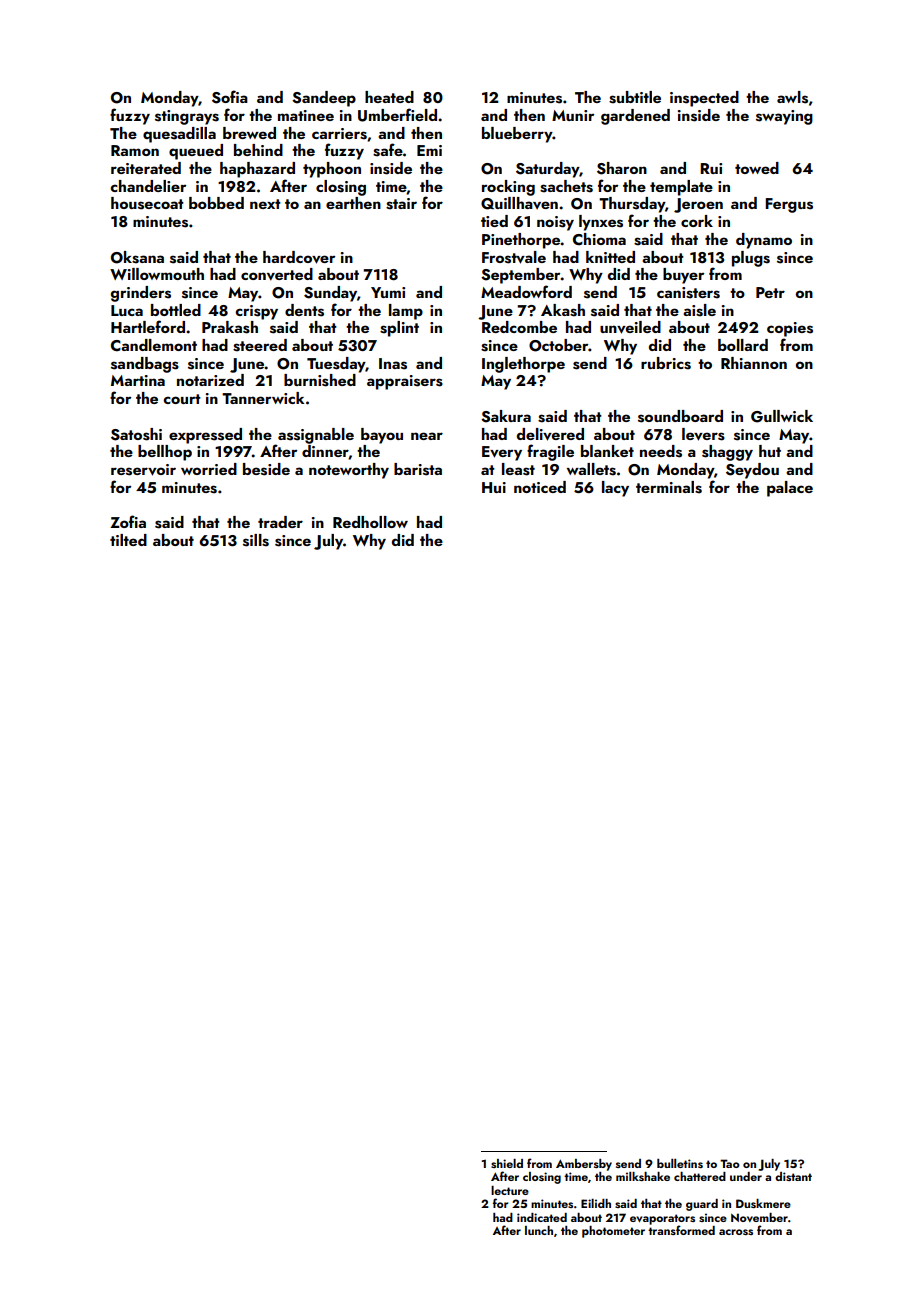 This screenshot has height=1308, width=924. Describe the element at coordinates (542, 1217) in the screenshot. I see `indicated` at that location.
